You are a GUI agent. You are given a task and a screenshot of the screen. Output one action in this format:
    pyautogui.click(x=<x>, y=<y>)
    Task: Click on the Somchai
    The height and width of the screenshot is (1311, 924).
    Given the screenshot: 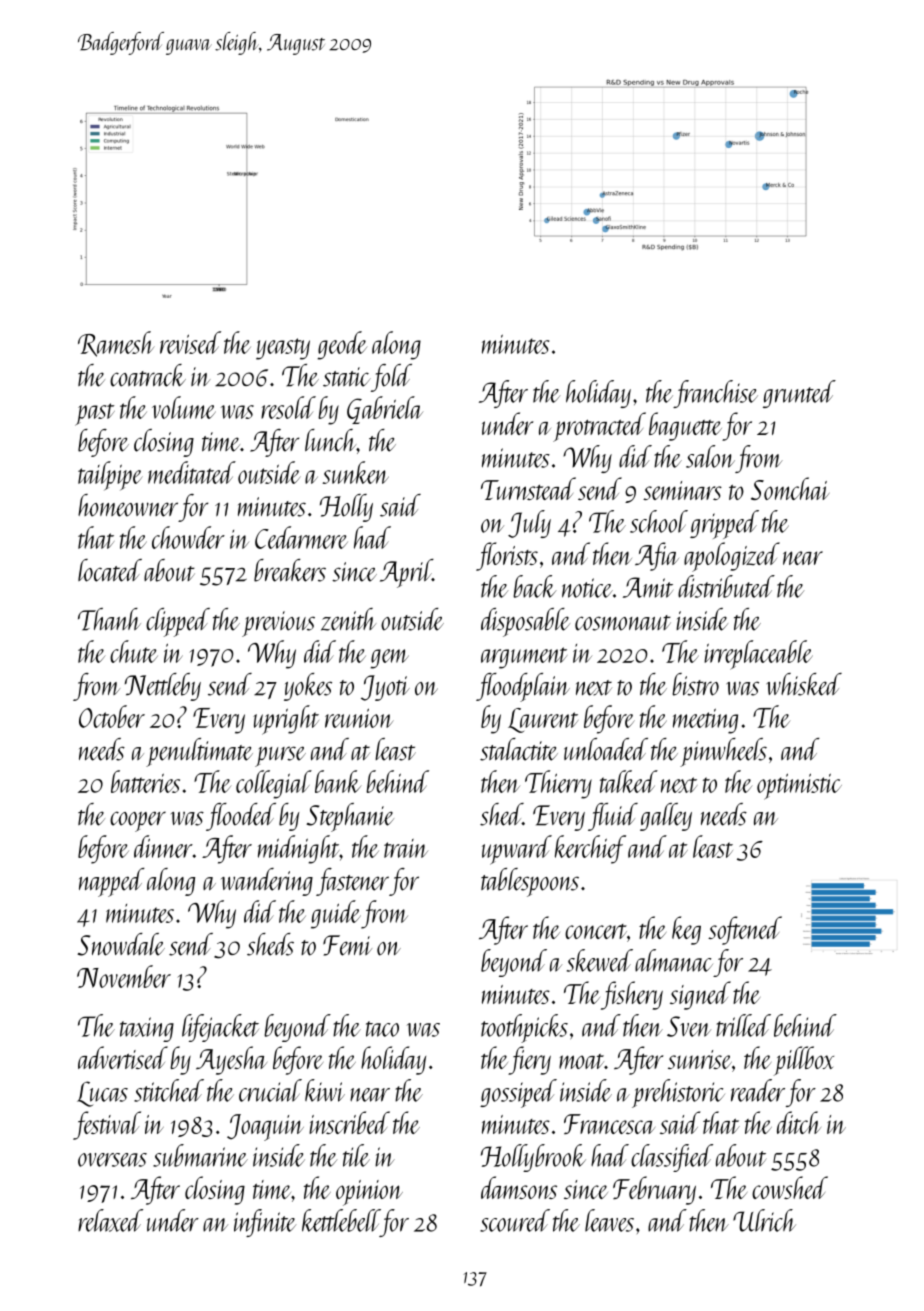 What is the action you would take?
    pyautogui.click(x=790, y=488)
